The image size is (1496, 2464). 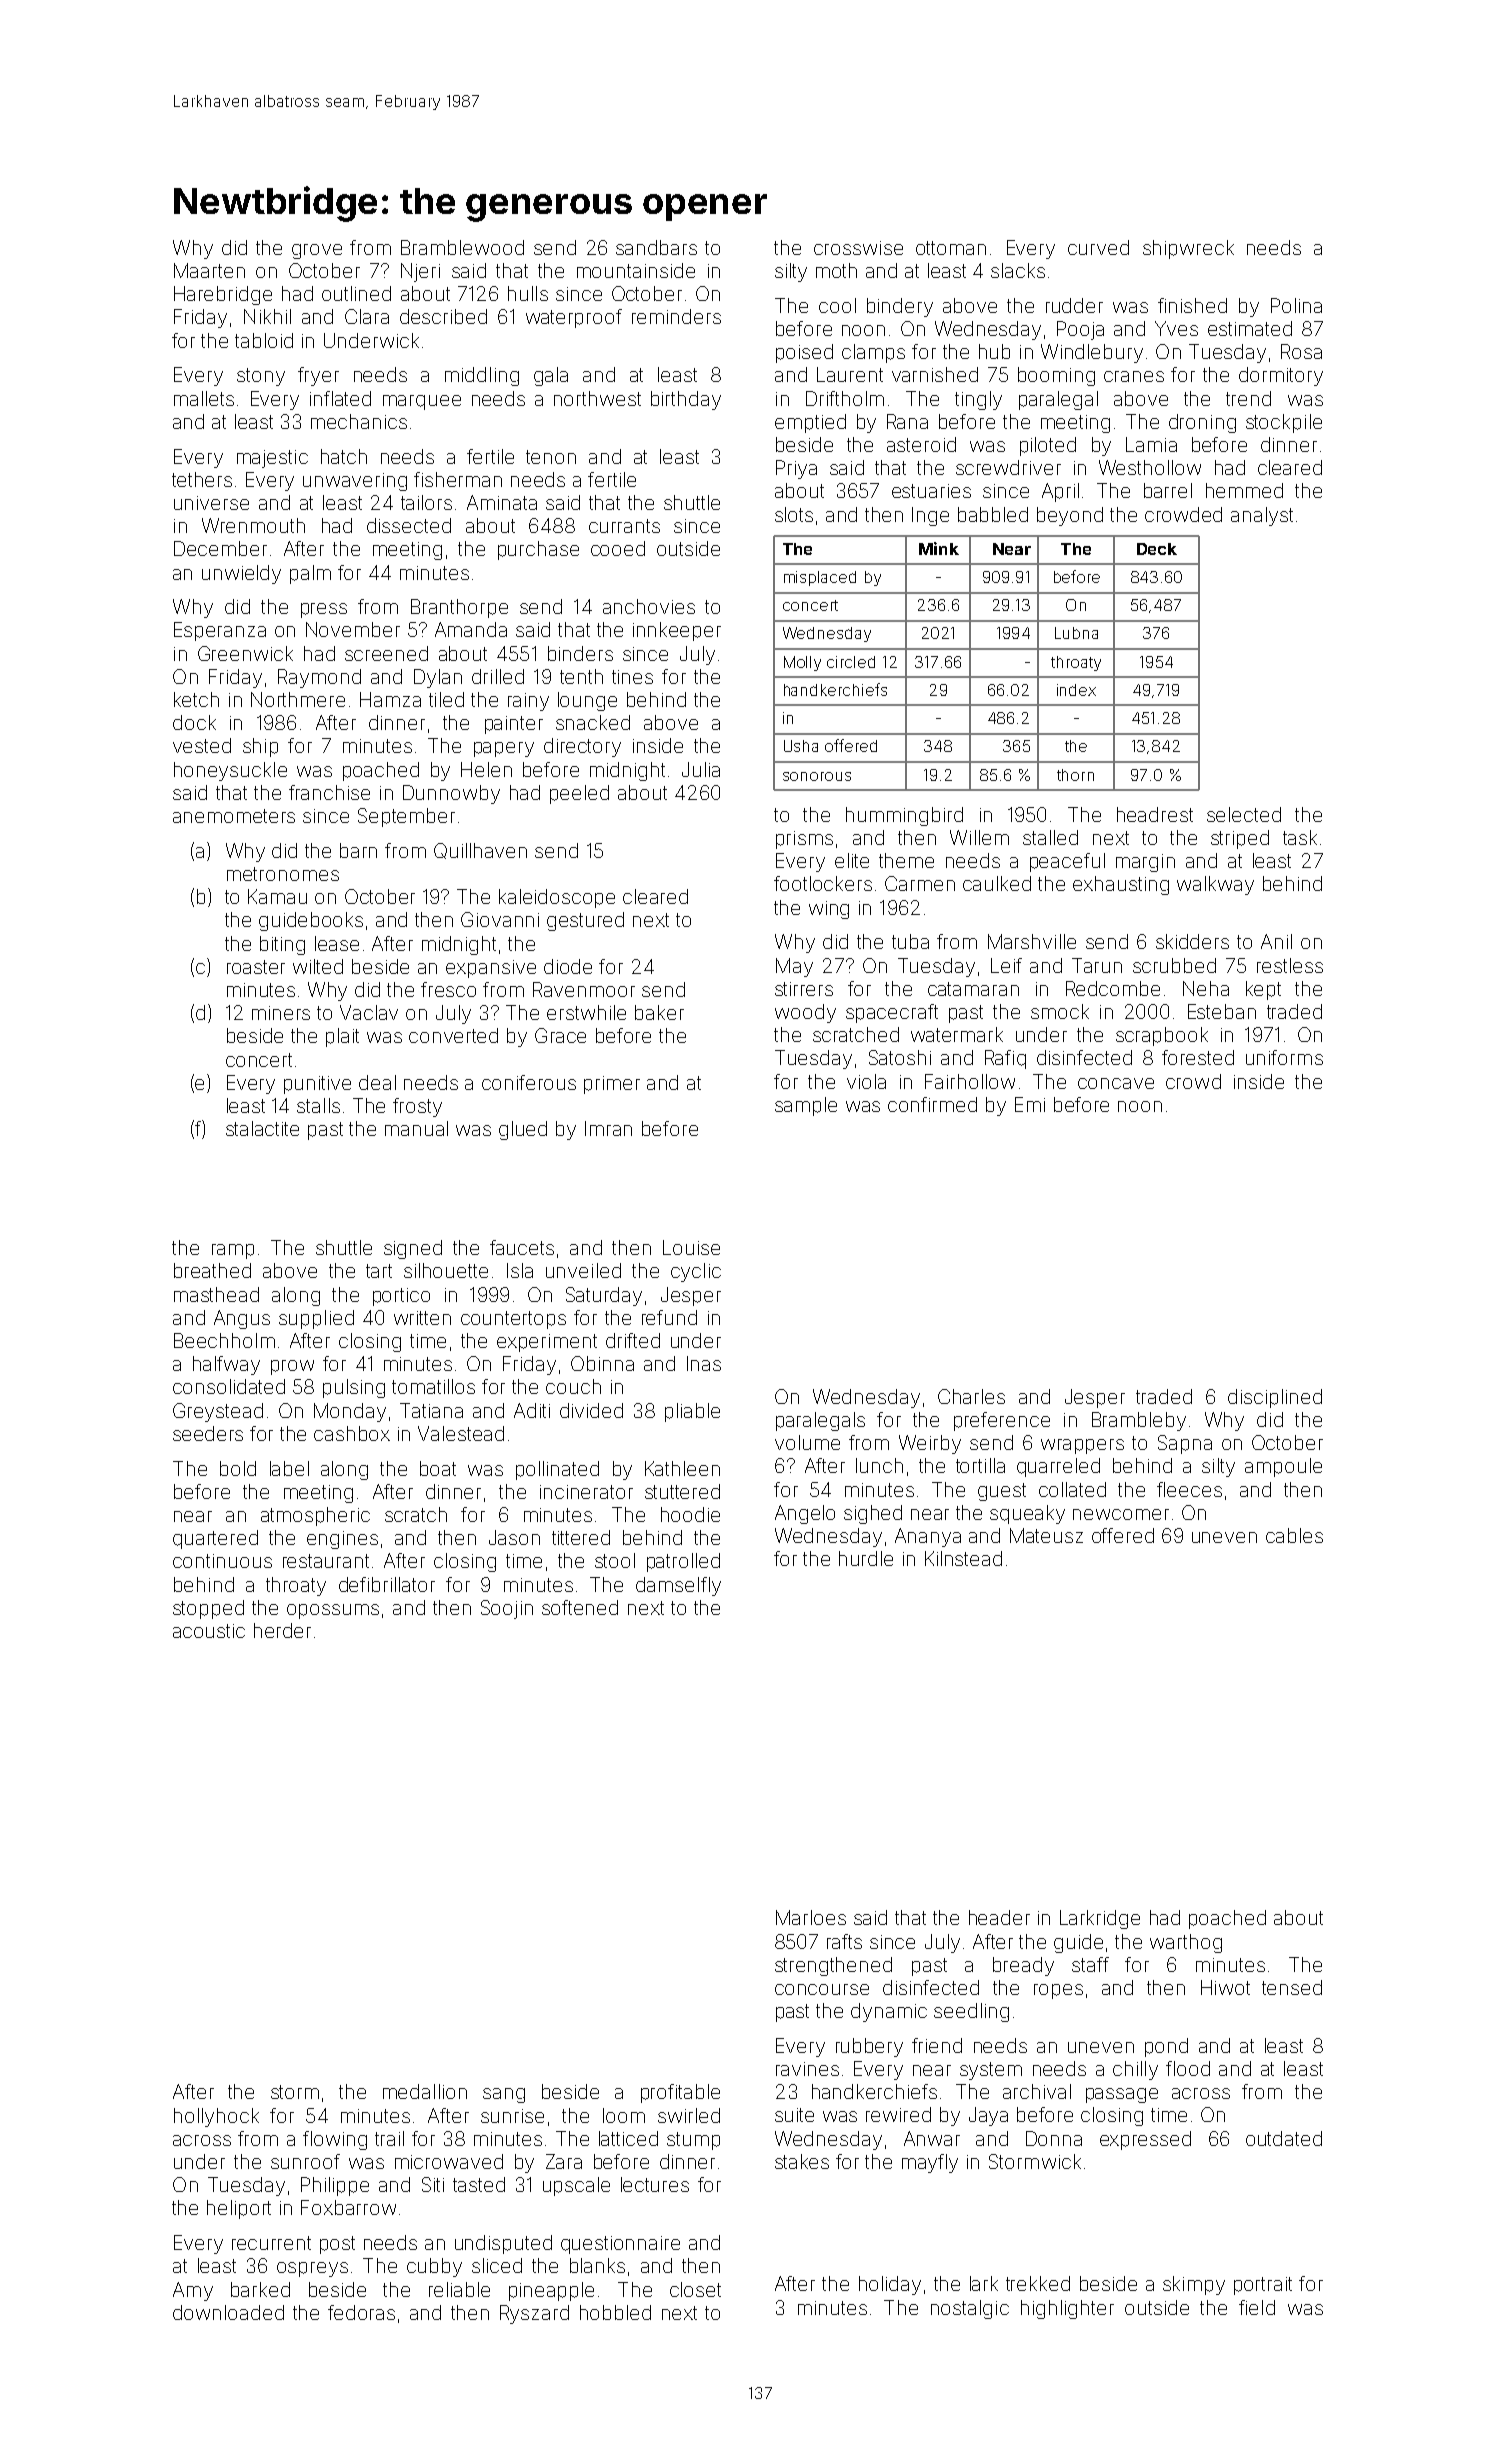 What do you see at coordinates (216, 2117) in the screenshot?
I see `hollyhock` at bounding box center [216, 2117].
